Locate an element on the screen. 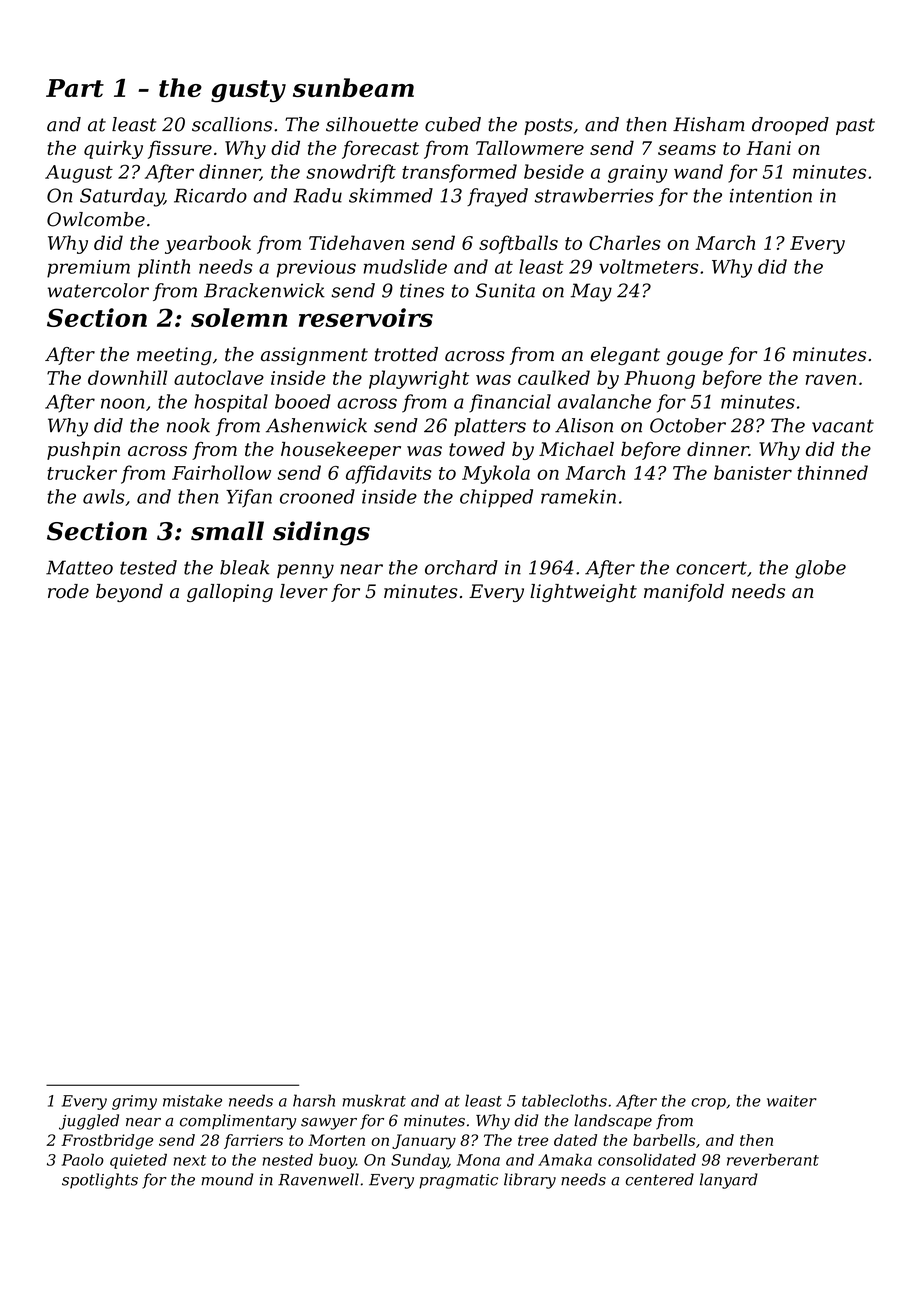  softballs is located at coordinates (518, 244).
